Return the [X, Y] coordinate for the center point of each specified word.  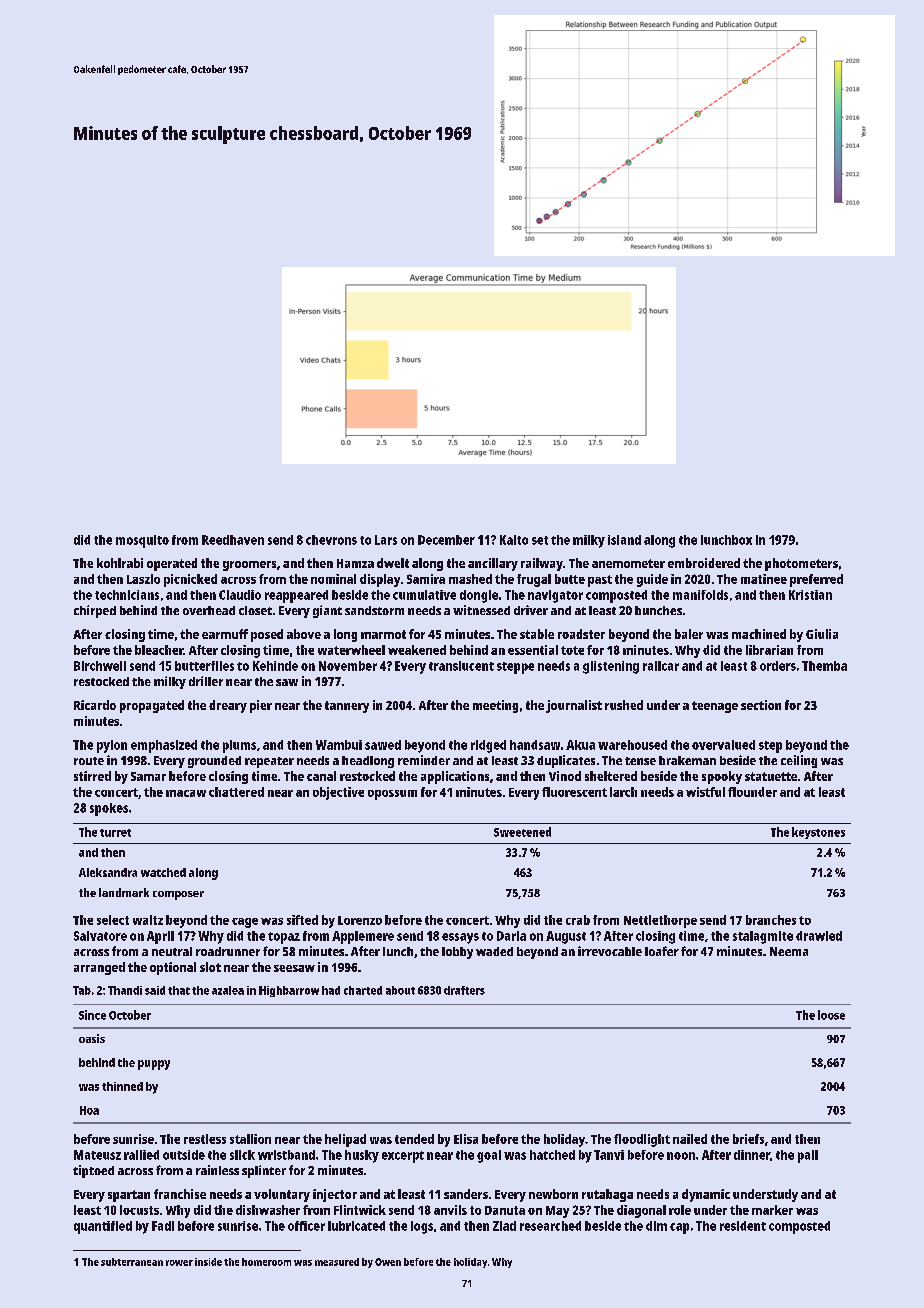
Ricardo [95, 705]
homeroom [266, 1262]
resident [743, 1226]
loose [831, 1015]
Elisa [466, 1139]
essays [460, 938]
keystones [818, 833]
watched [163, 872]
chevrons [331, 540]
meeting [495, 706]
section [761, 705]
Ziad [504, 1226]
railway [542, 564]
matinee [764, 579]
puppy [154, 1065]
